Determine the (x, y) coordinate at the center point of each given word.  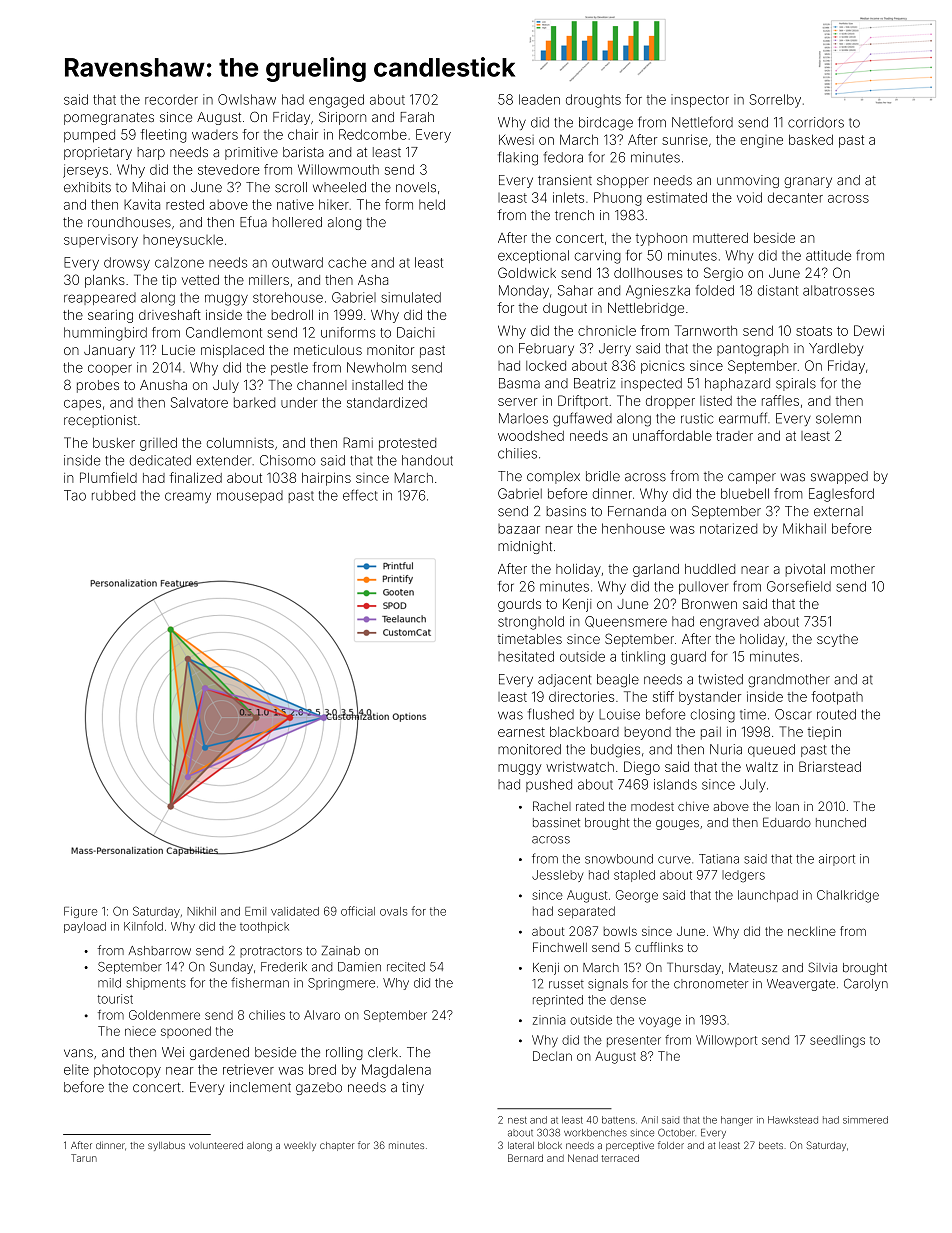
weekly (300, 1146)
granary (808, 182)
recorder (171, 100)
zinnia (549, 1020)
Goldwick (527, 272)
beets (771, 1145)
